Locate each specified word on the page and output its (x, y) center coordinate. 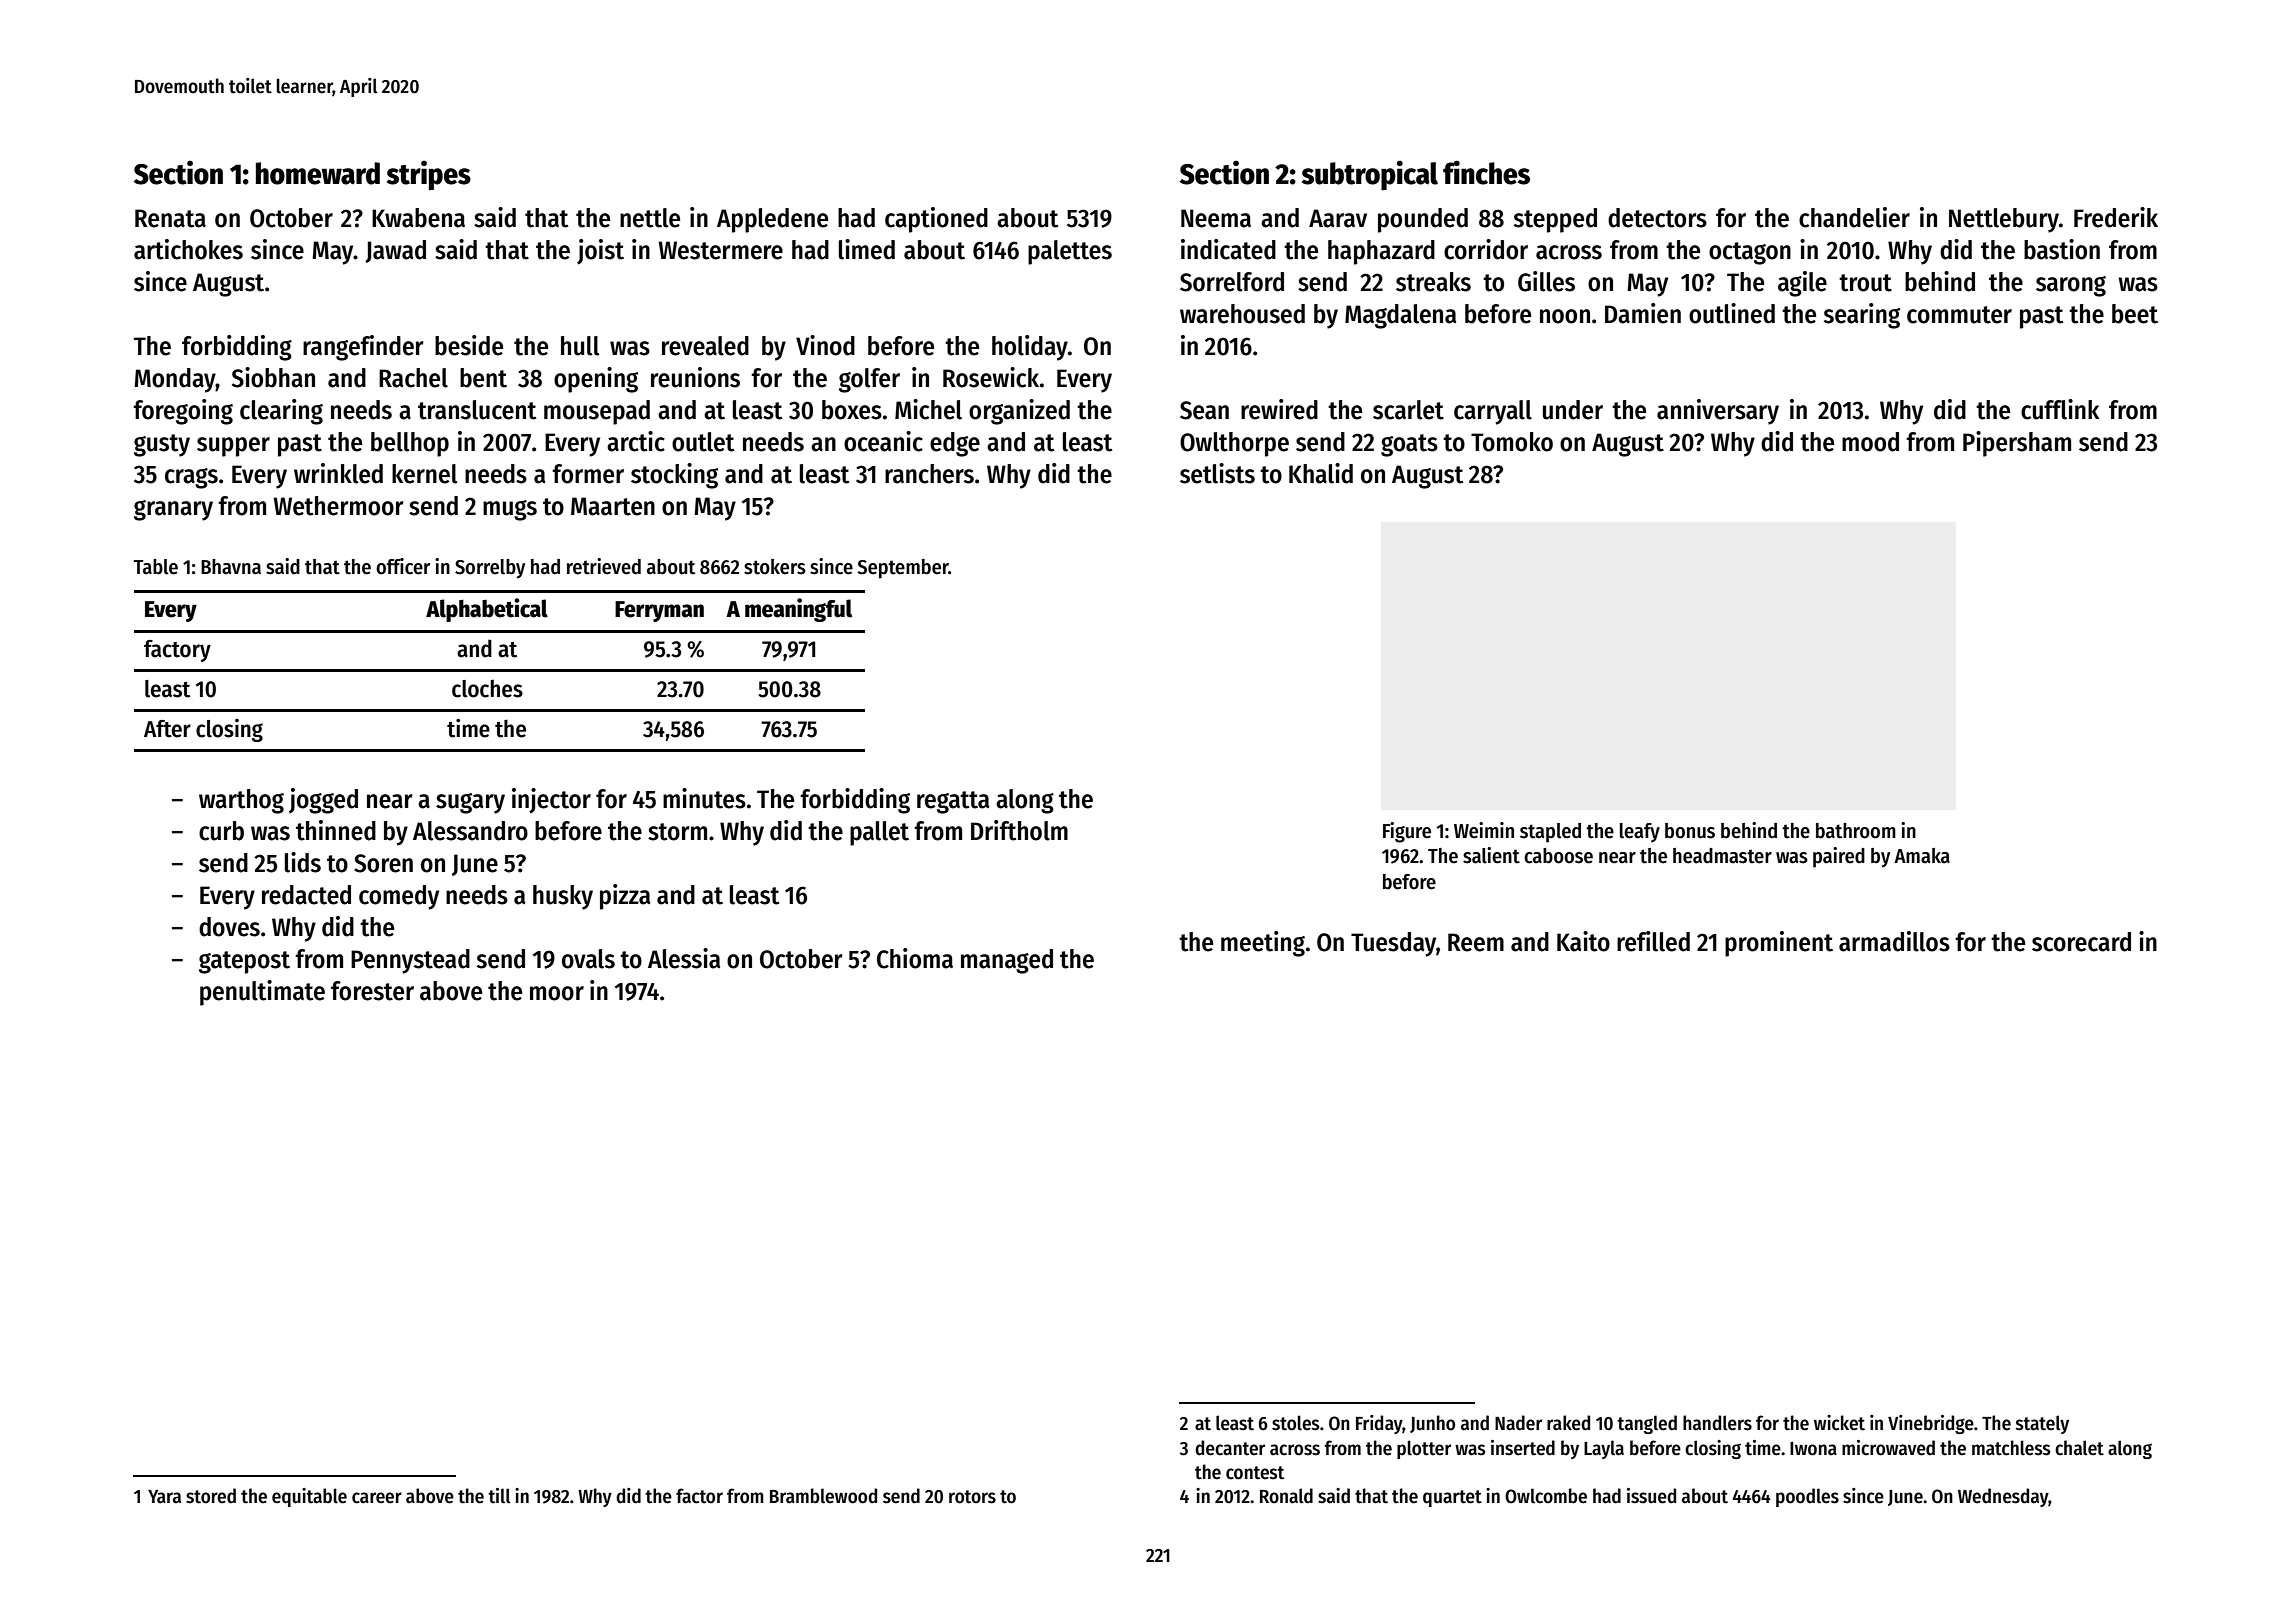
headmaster (1722, 856)
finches (1486, 172)
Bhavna (231, 567)
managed (1007, 961)
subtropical (1370, 175)
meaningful (798, 610)
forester (372, 991)
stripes (429, 175)
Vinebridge (1931, 1424)
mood (1870, 442)
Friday (1379, 1424)
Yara (164, 1497)
